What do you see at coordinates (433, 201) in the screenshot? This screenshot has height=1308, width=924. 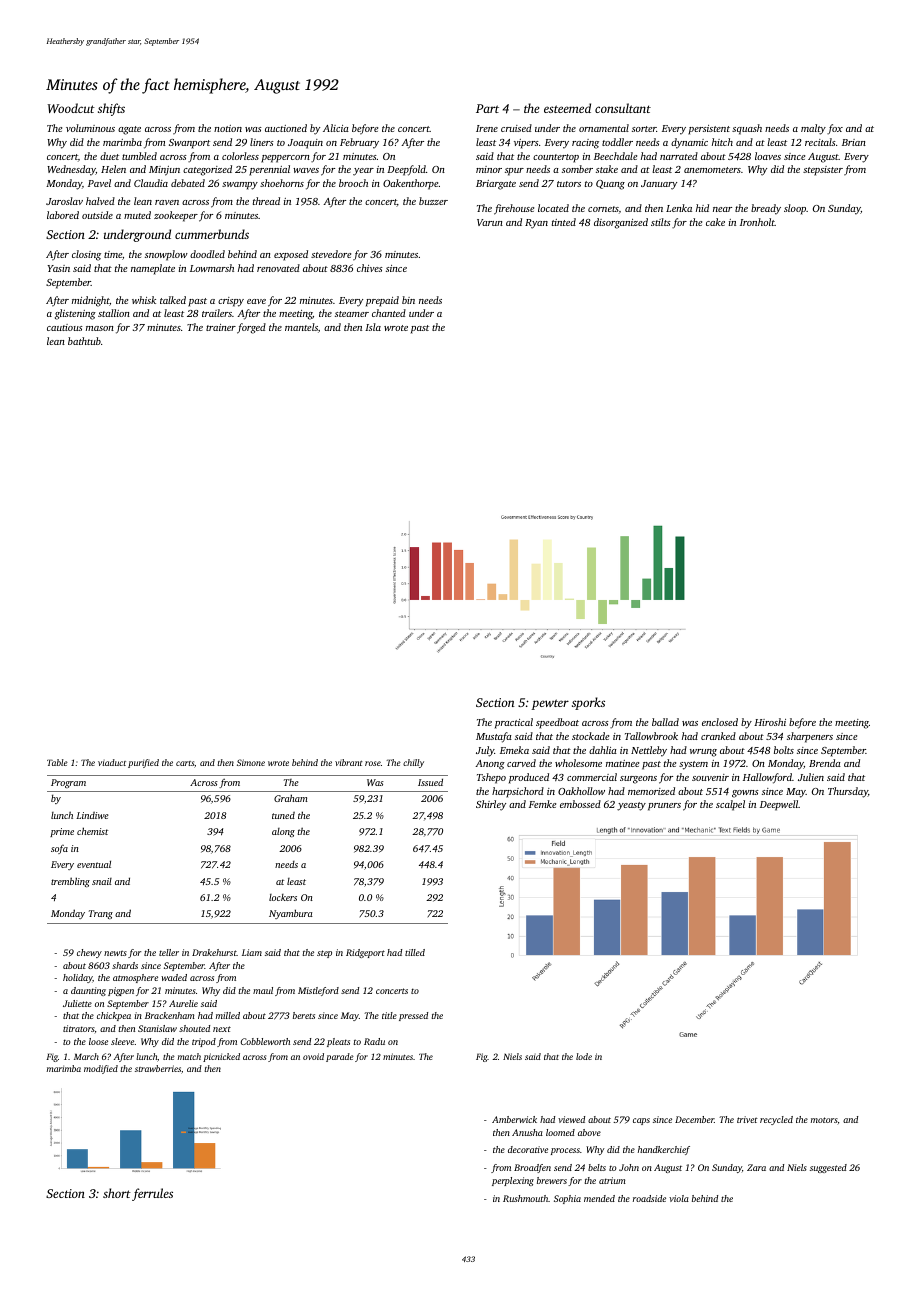 I see `buzzer` at bounding box center [433, 201].
